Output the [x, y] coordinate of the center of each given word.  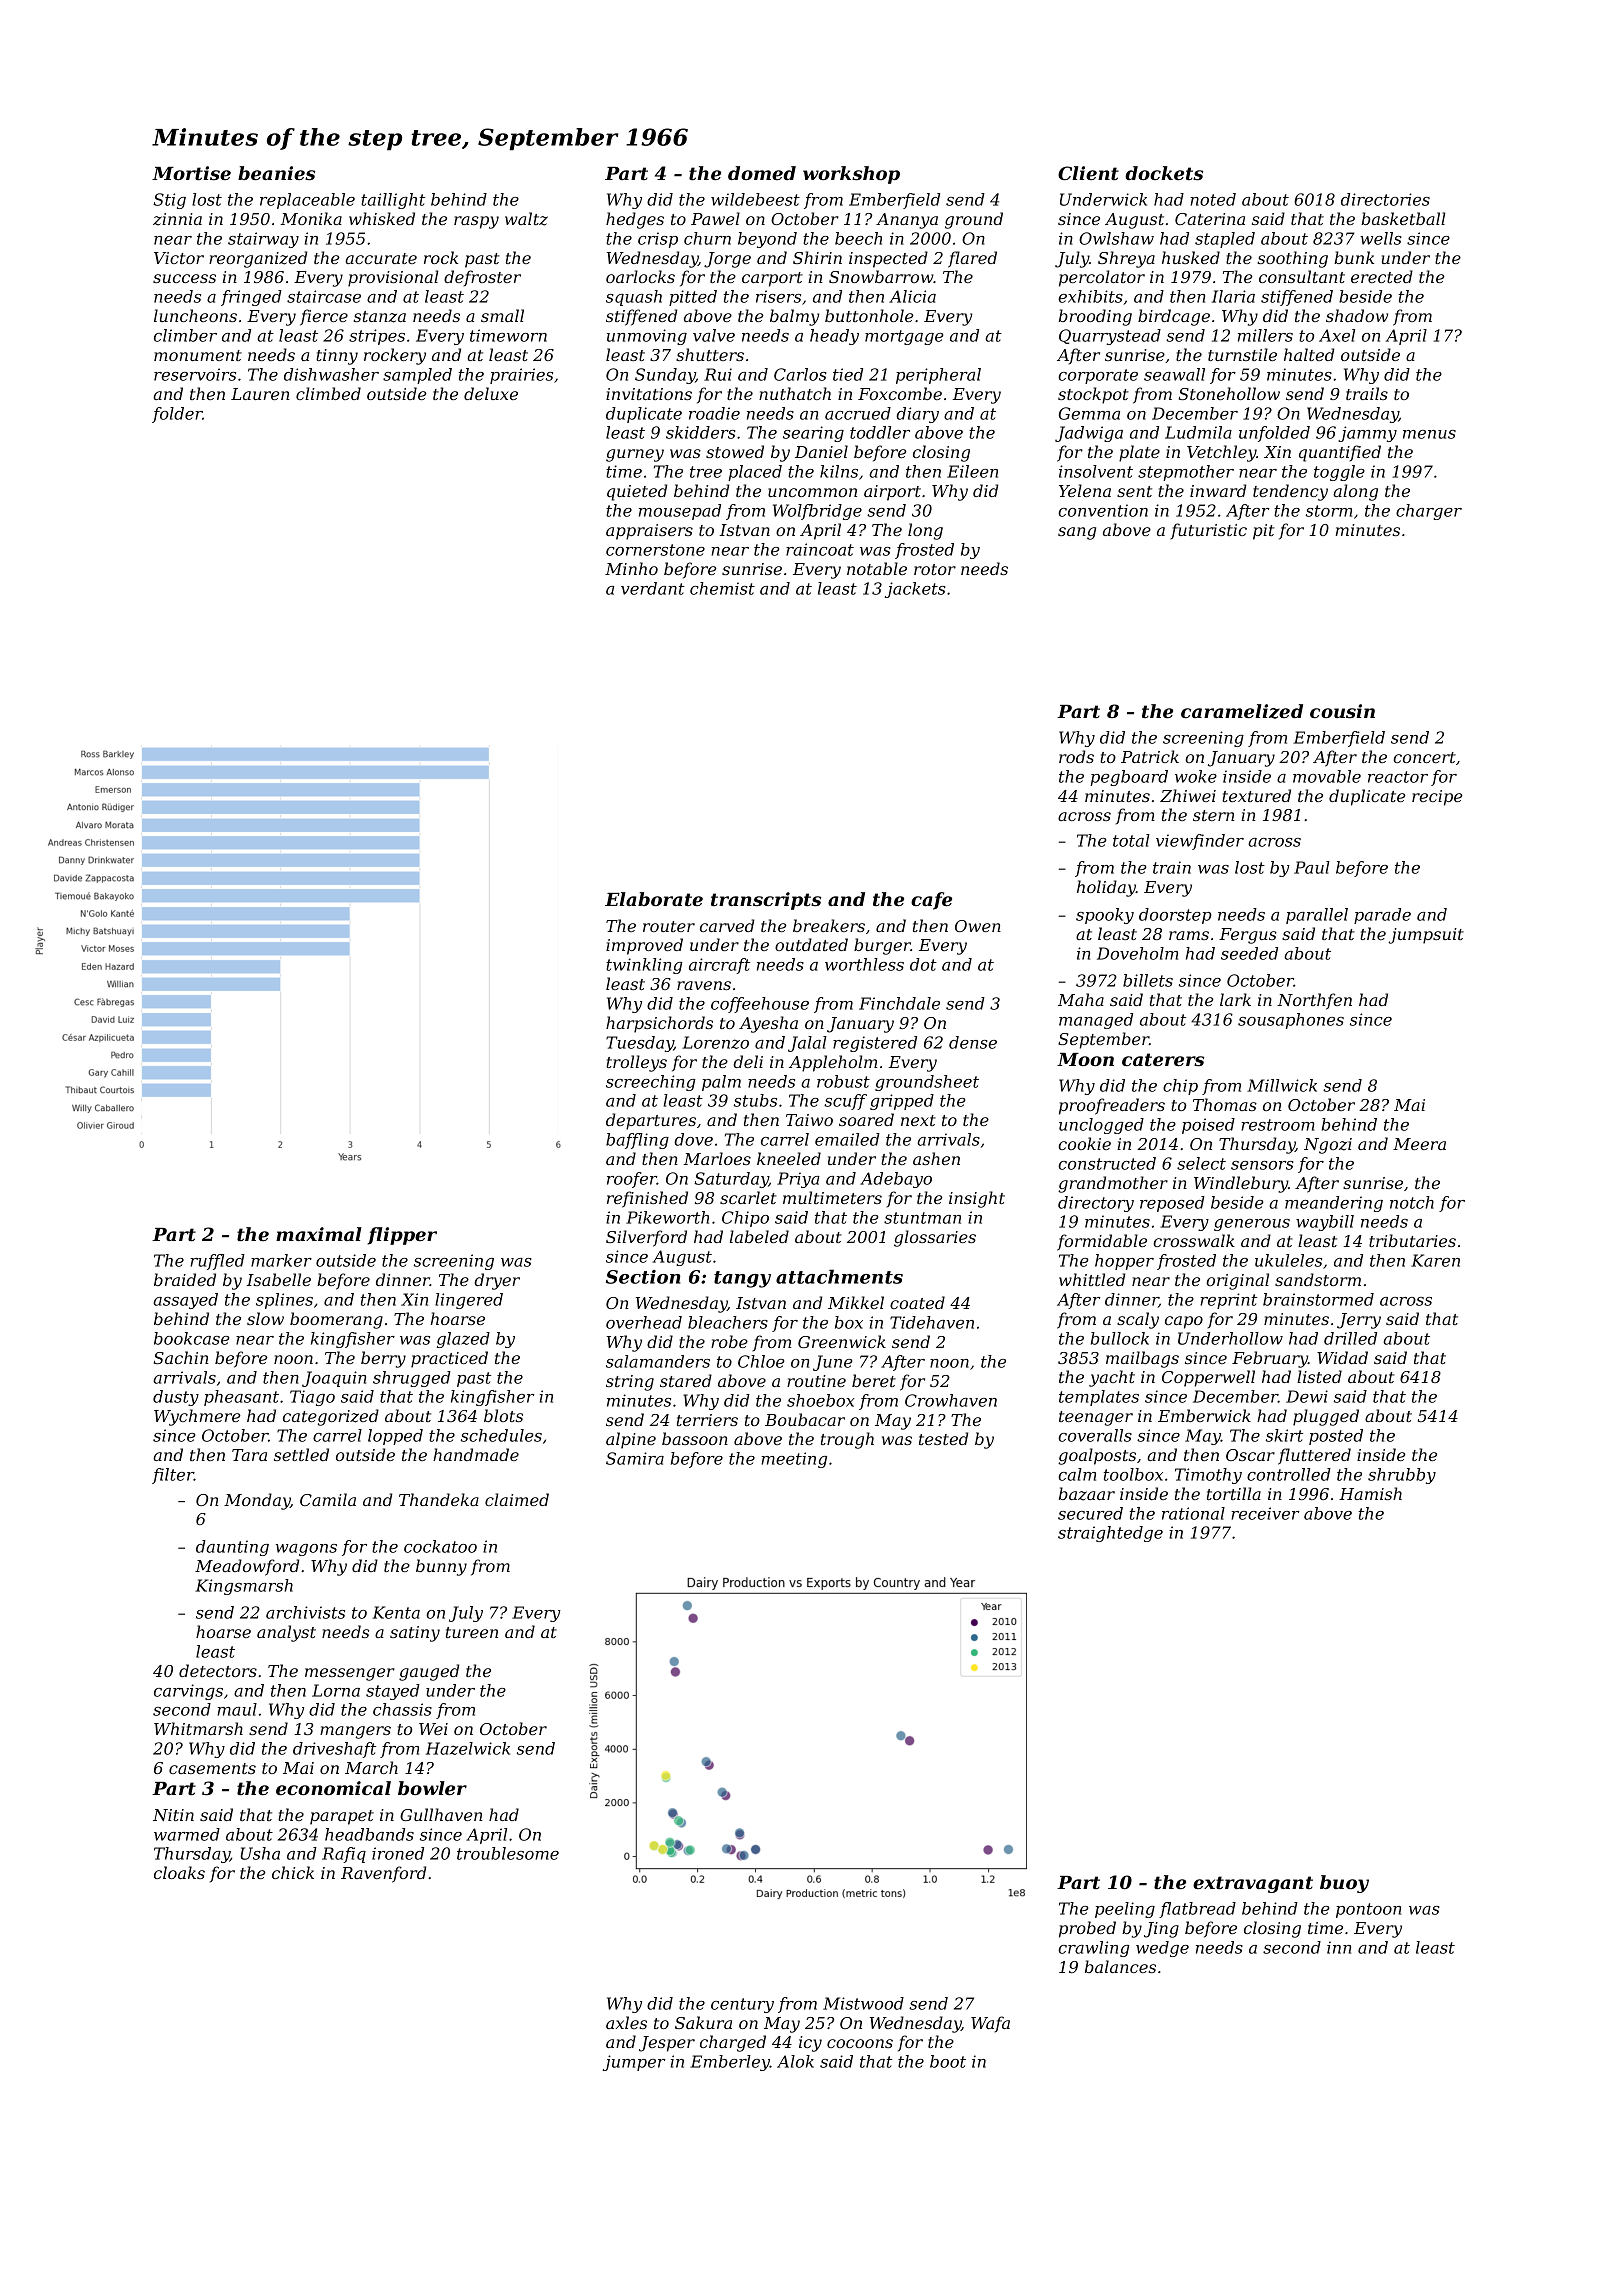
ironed [398, 1853]
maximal [319, 1234]
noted [1213, 199]
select [1201, 1163]
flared [972, 259]
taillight [393, 201]
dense [973, 1042]
